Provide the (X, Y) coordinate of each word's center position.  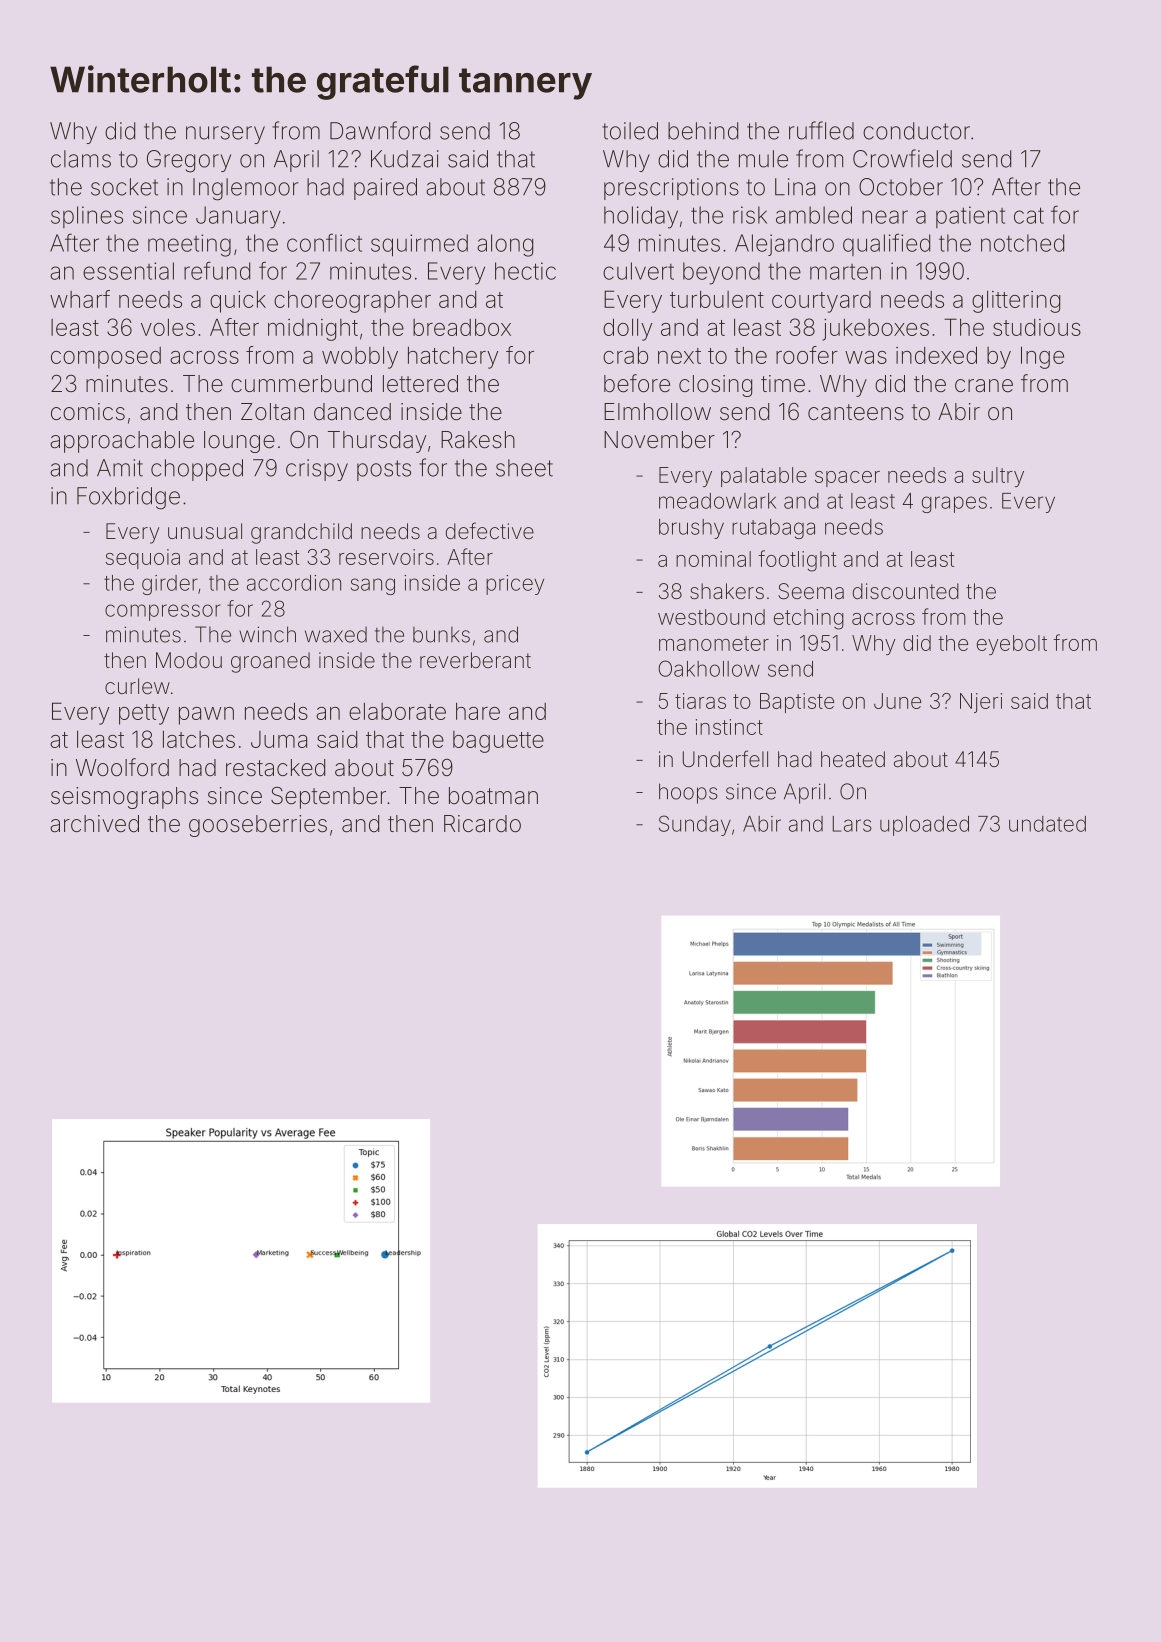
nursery (225, 135)
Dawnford (380, 130)
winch (267, 634)
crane (984, 386)
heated (853, 759)
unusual (205, 531)
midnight (313, 330)
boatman (493, 796)
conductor (916, 131)
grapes (954, 504)
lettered (420, 384)
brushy (691, 529)
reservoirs (386, 557)
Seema (811, 591)
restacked (275, 768)
